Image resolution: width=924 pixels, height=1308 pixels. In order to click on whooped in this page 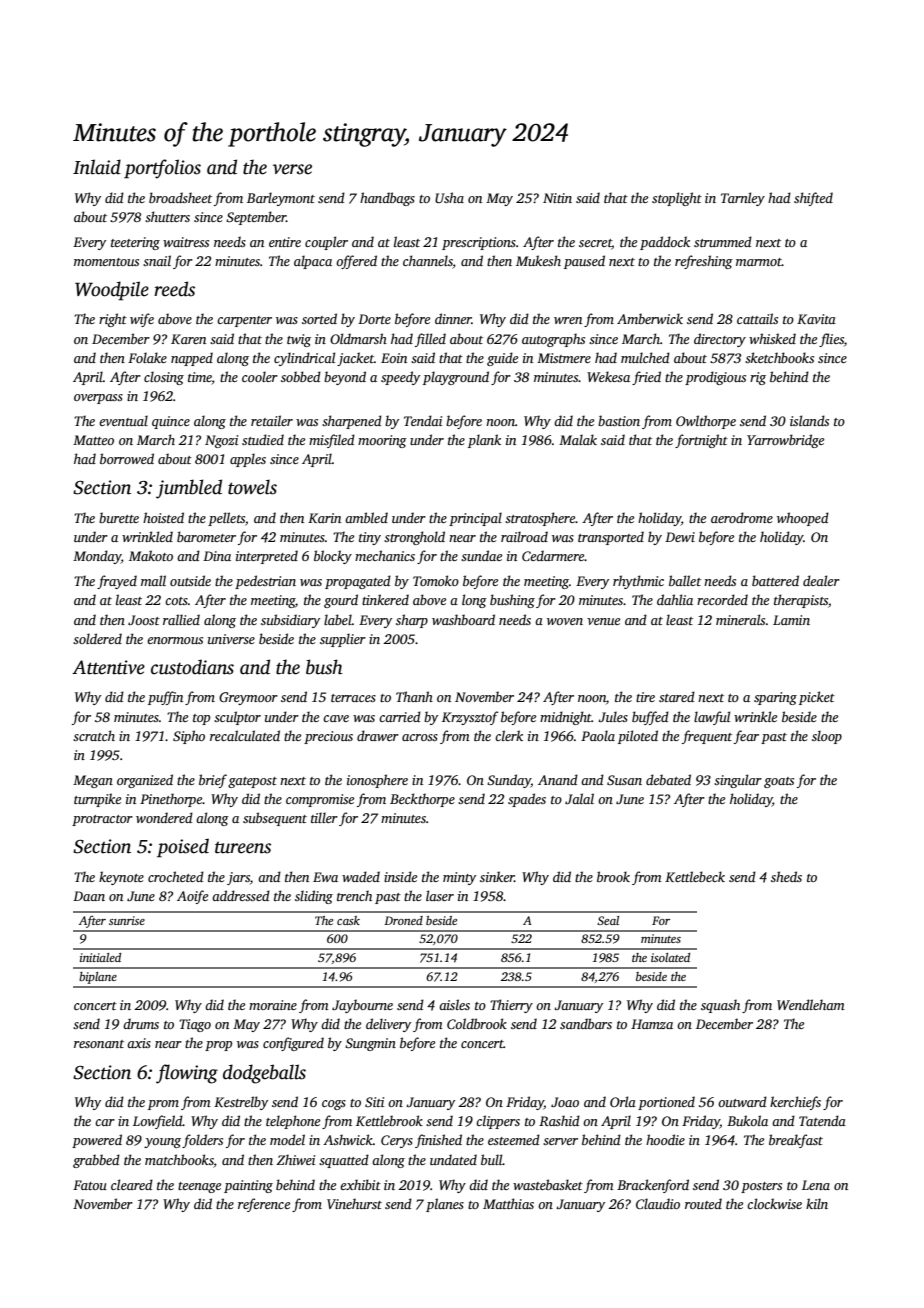, I will do `click(803, 519)`.
